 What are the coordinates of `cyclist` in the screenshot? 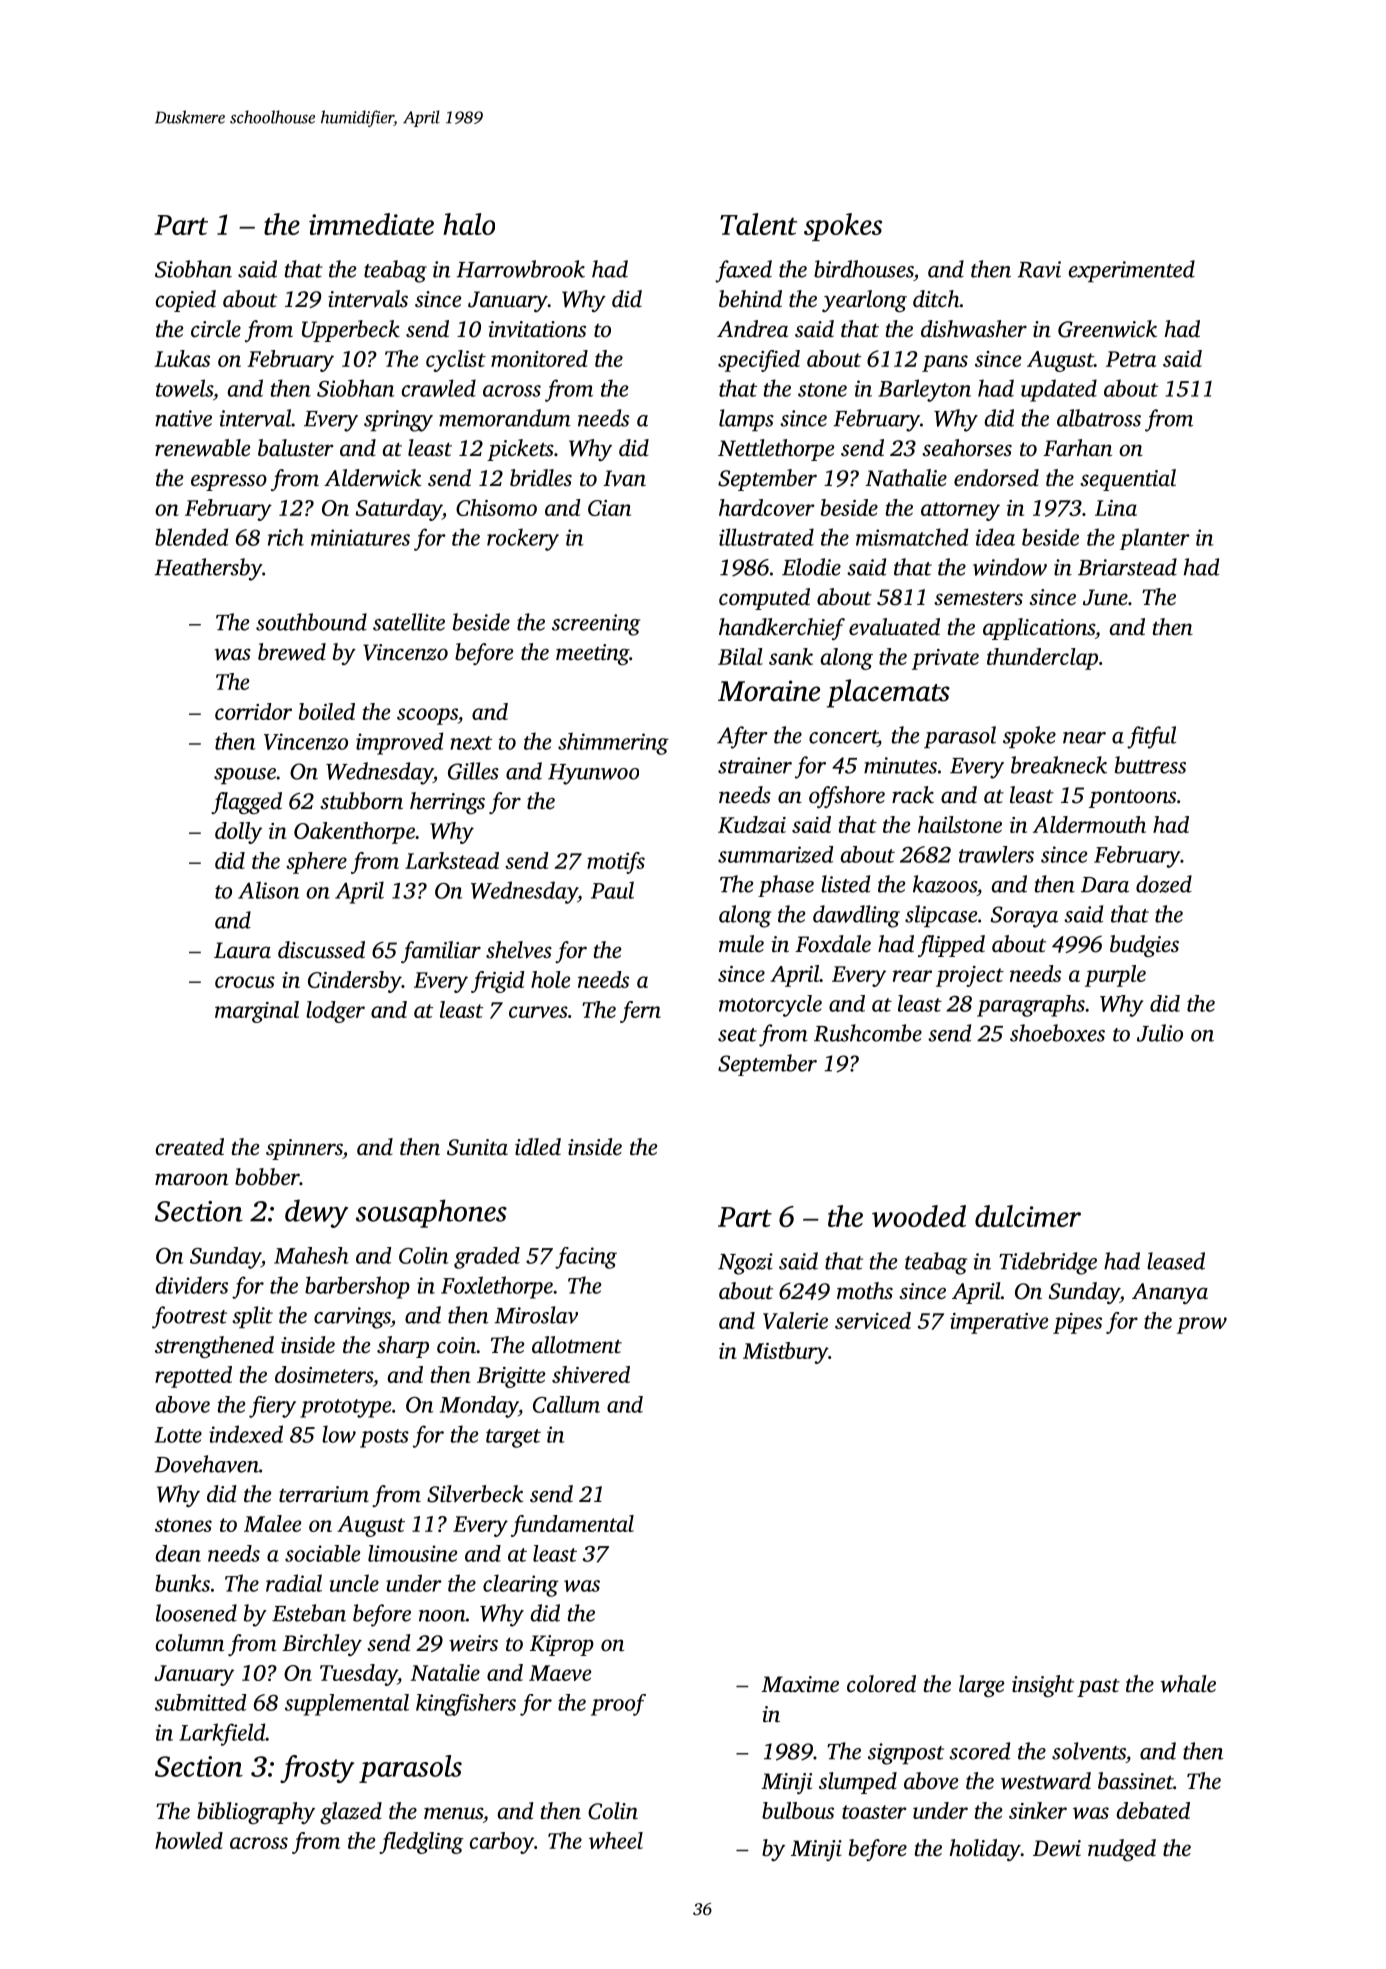 It's located at (456, 361).
